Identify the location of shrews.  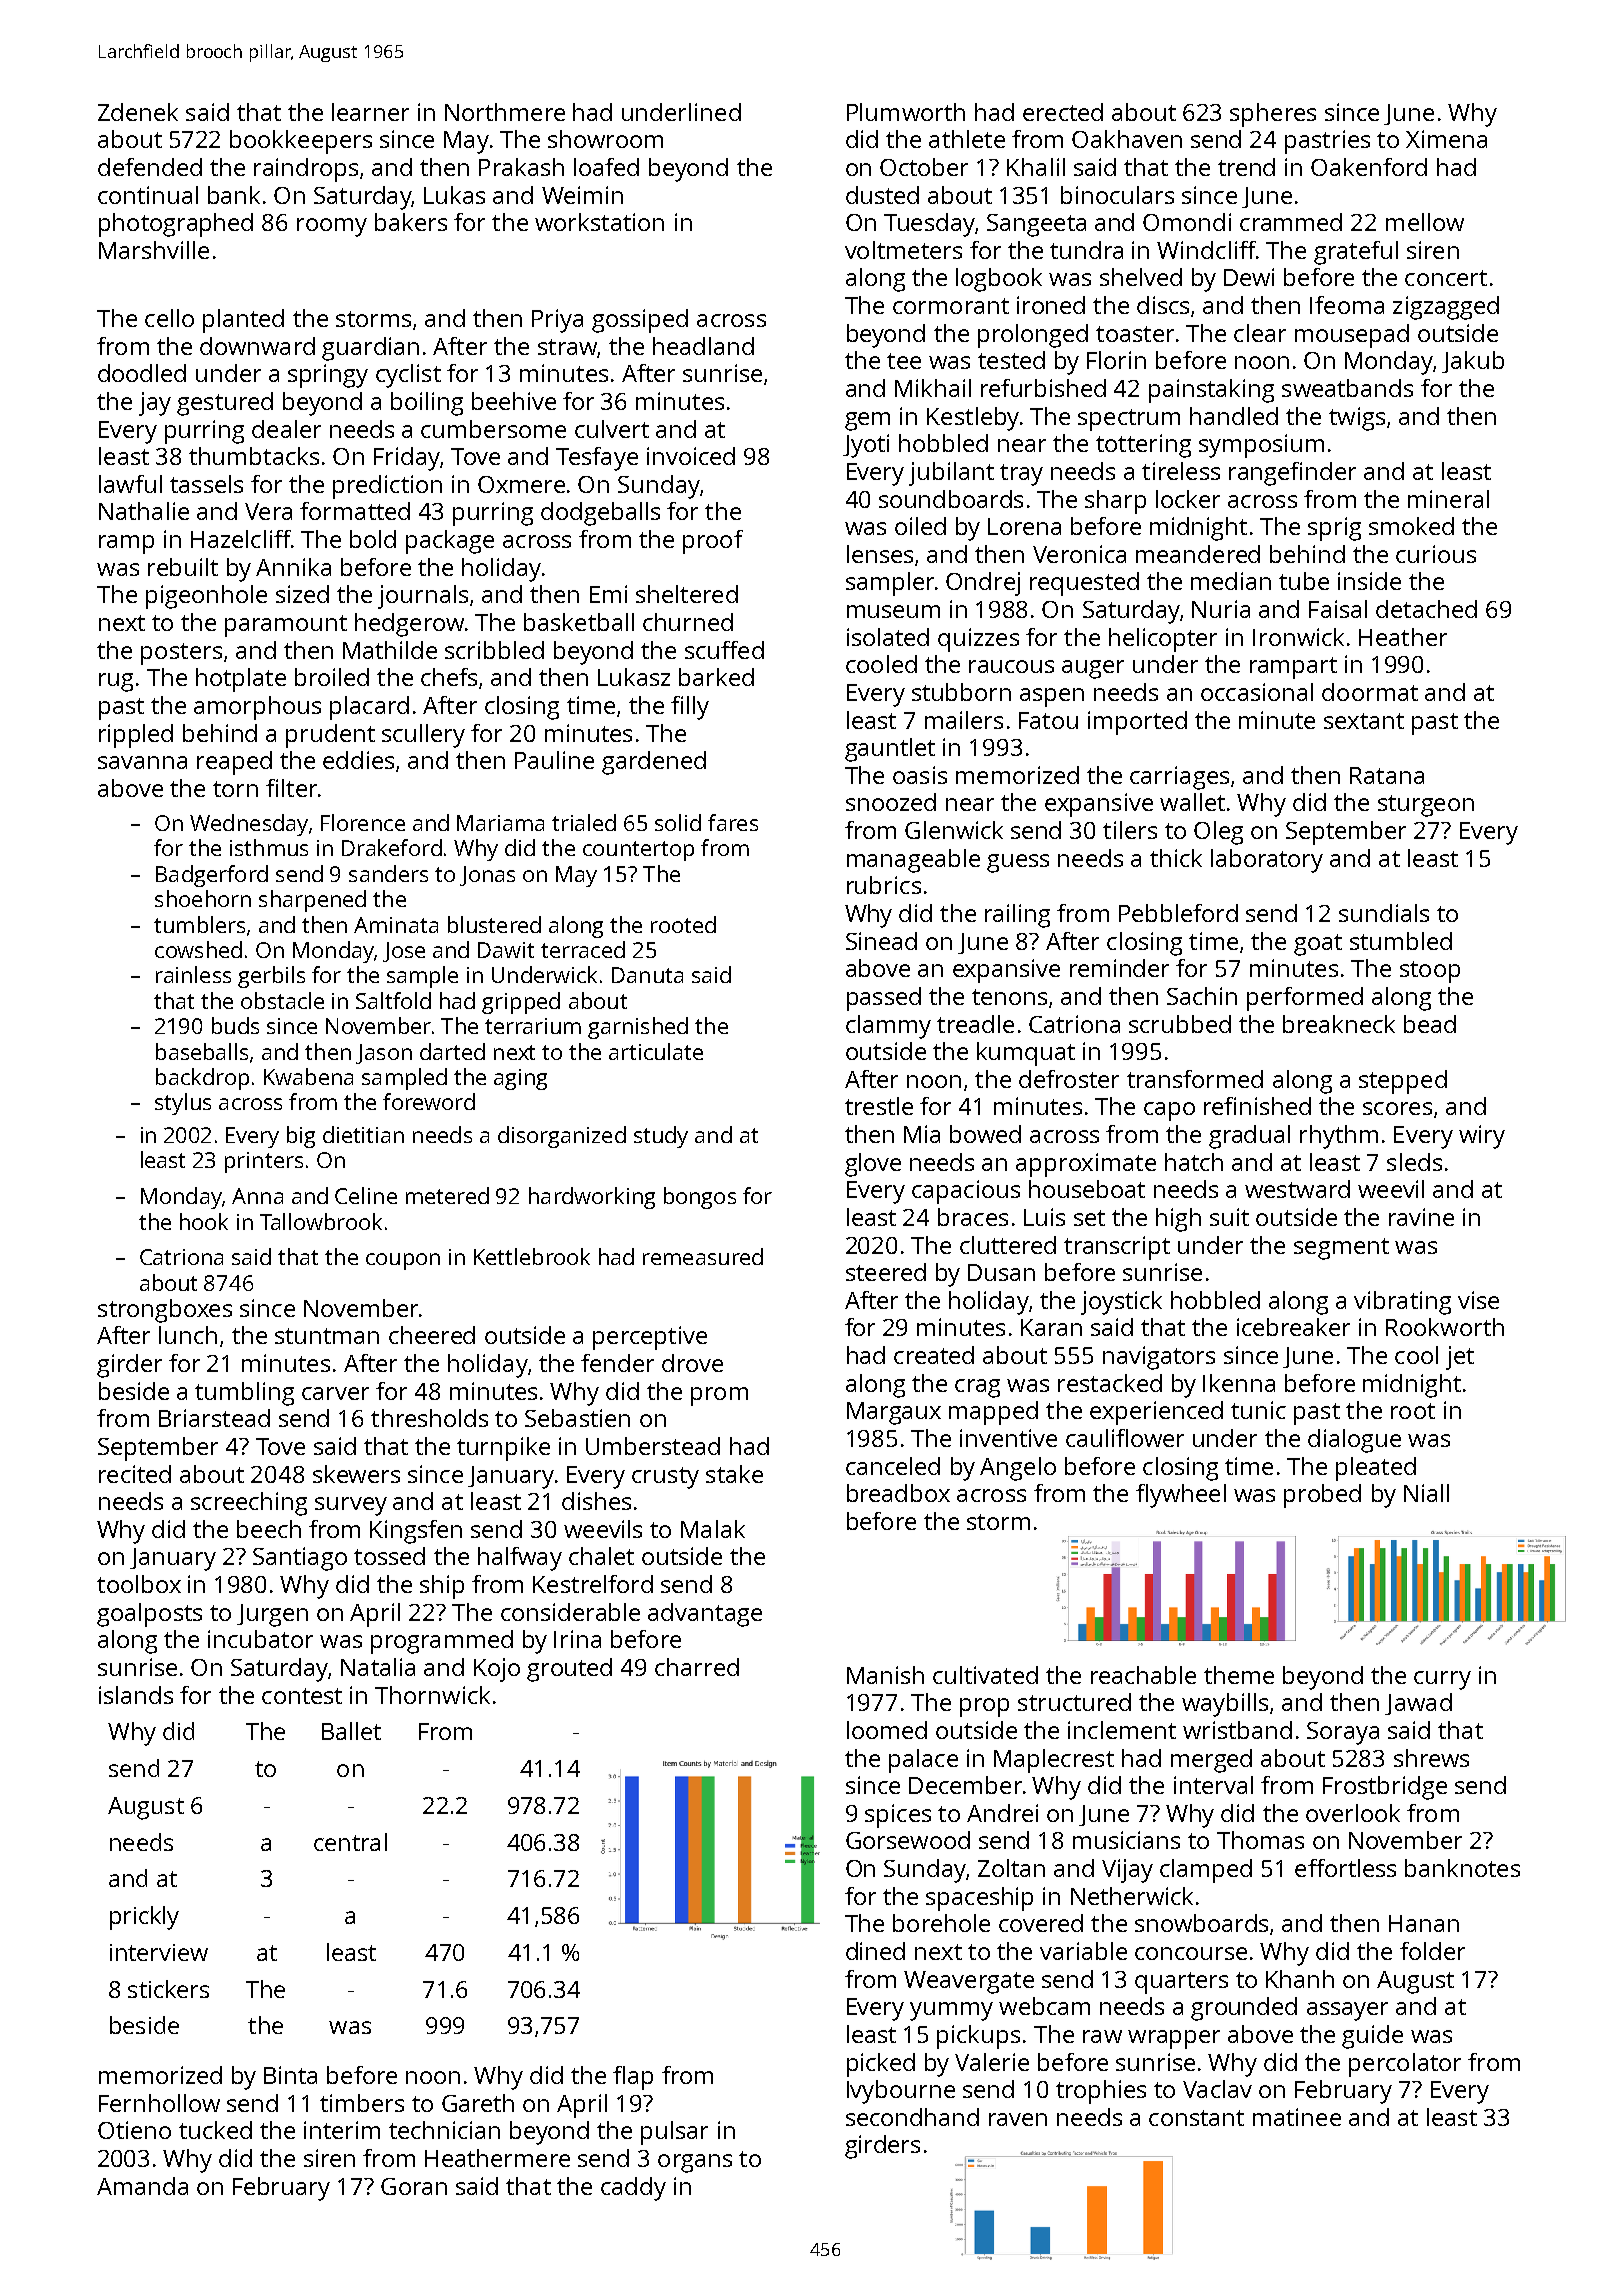
(1431, 1758).
